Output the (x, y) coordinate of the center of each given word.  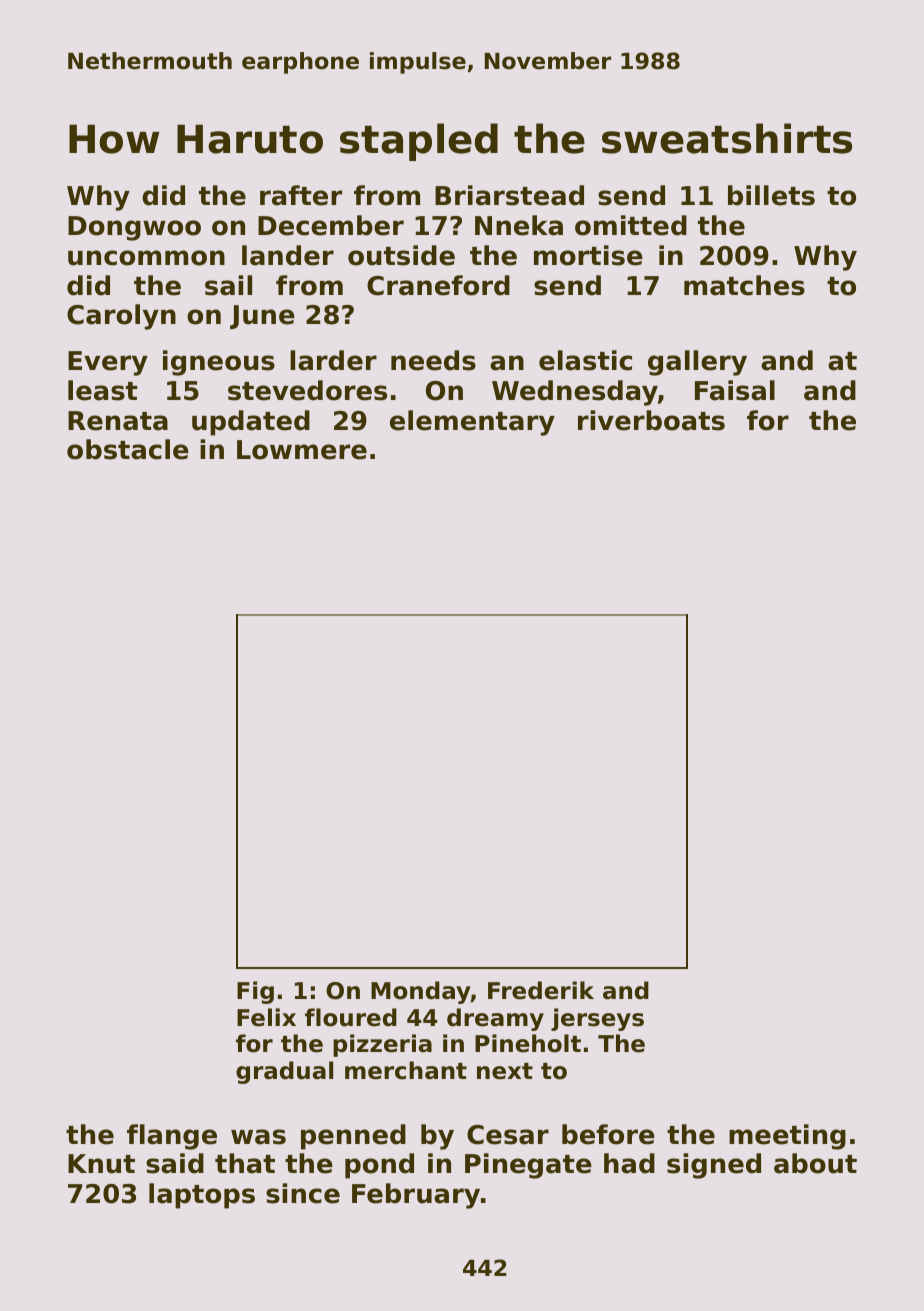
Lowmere (302, 450)
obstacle (128, 449)
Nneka (519, 225)
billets (771, 195)
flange (172, 1137)
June (262, 317)
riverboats (651, 420)
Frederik (541, 990)
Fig (255, 992)
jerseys (597, 1019)
